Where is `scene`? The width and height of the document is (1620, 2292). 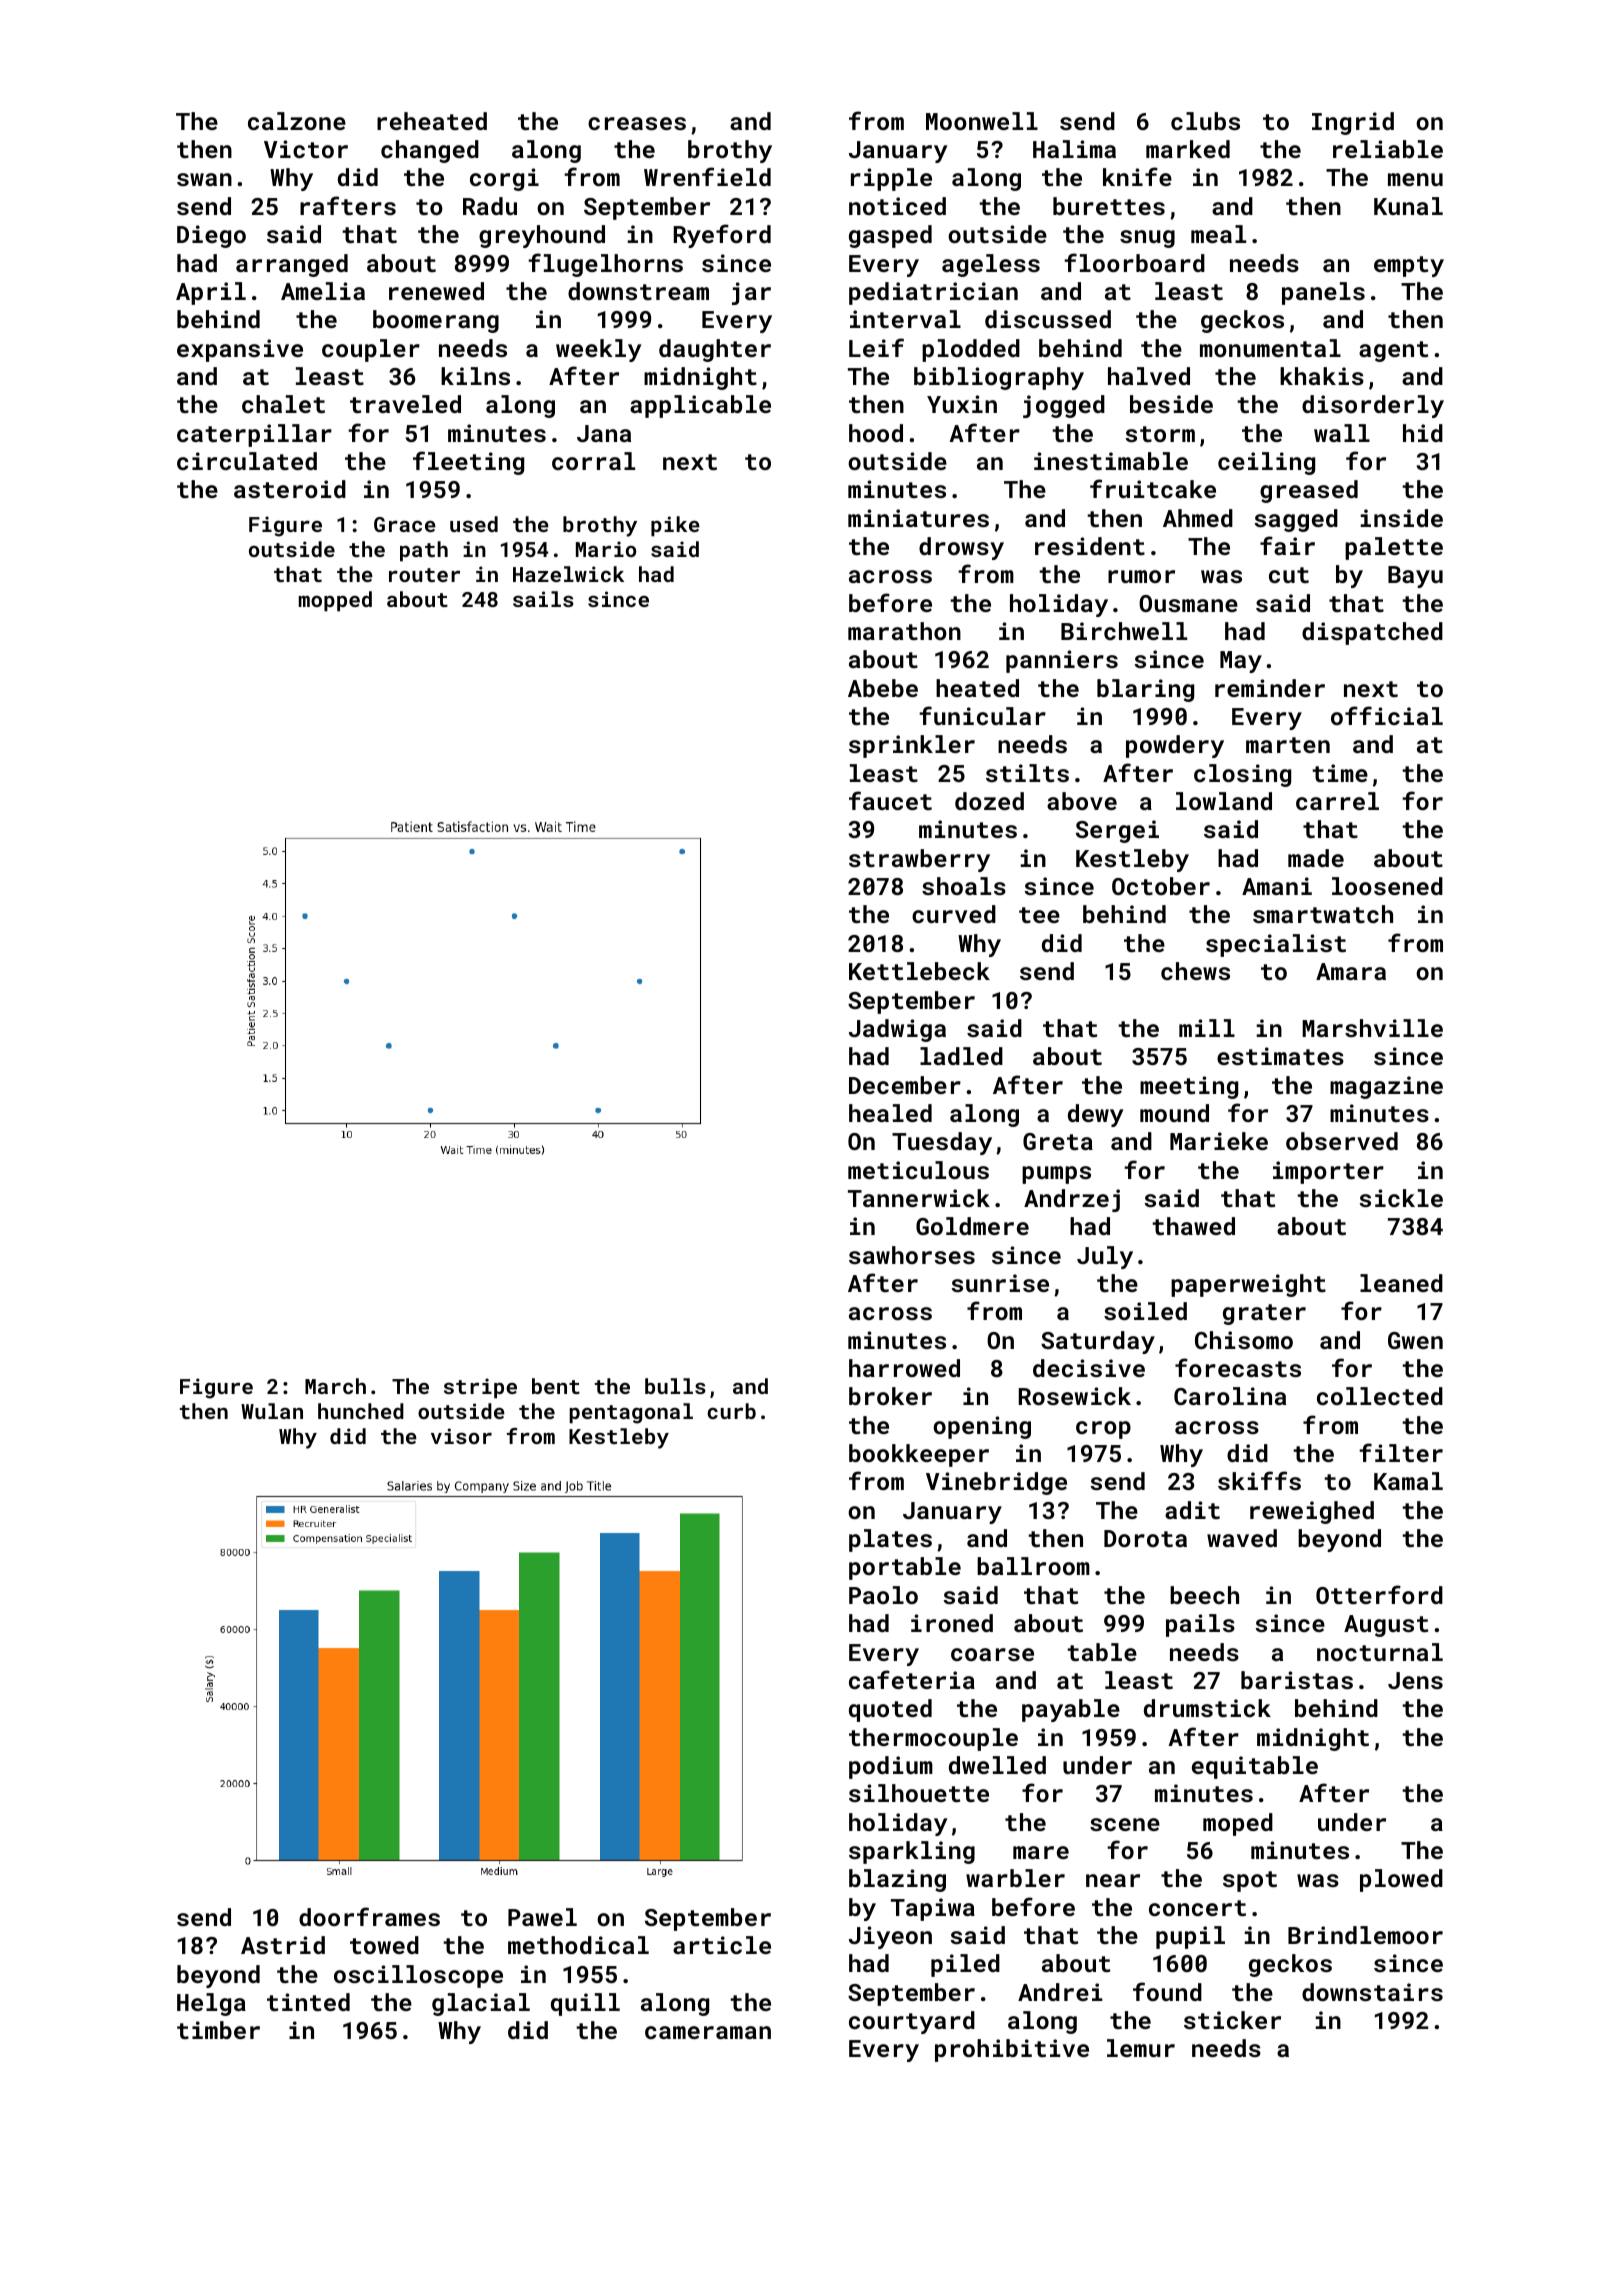
scene is located at coordinates (1125, 1824).
